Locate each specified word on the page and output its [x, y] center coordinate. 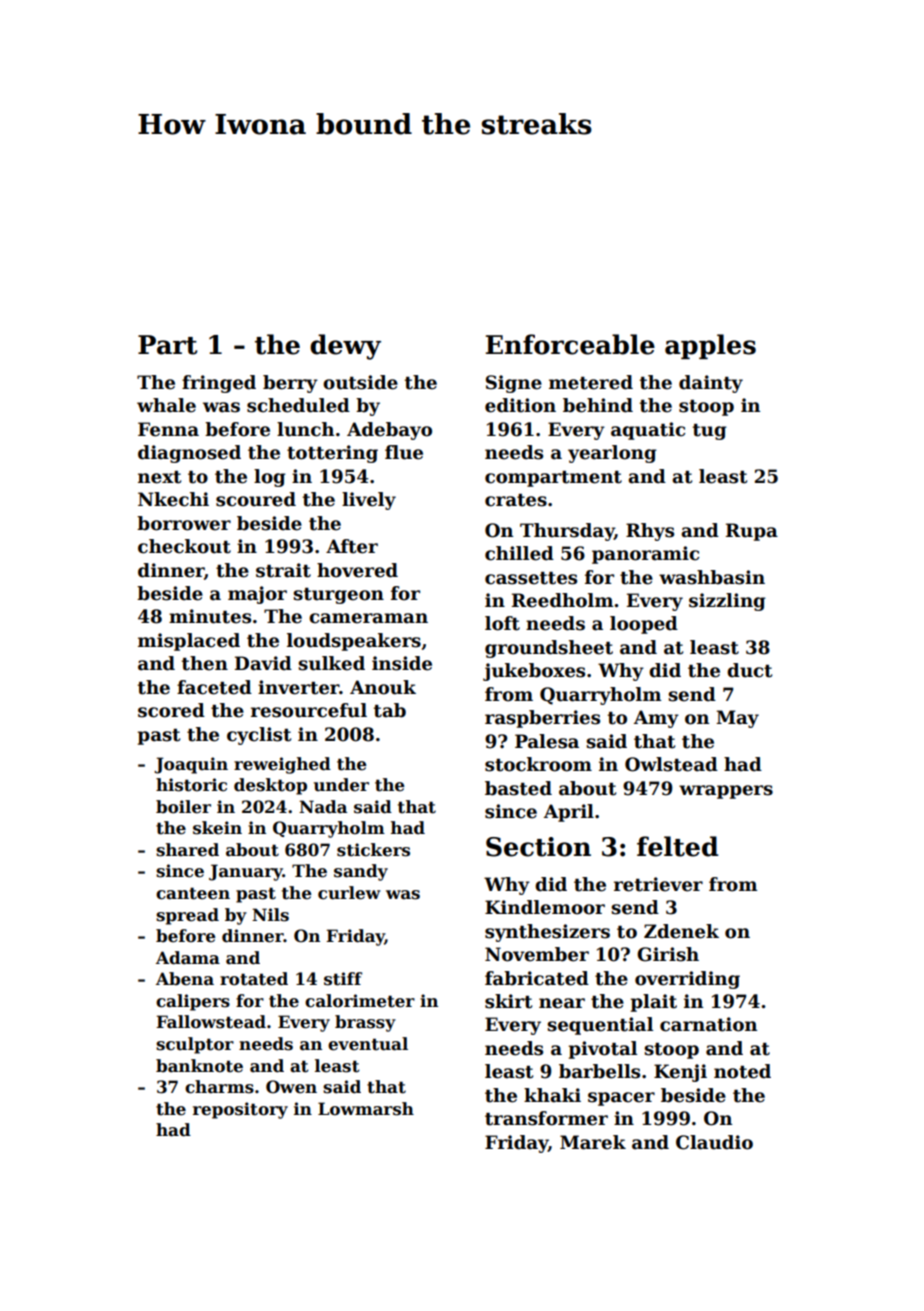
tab [390, 710]
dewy [345, 347]
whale [166, 405]
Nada [323, 807]
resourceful [309, 710]
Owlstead [671, 764]
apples [710, 346]
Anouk [383, 687]
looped [644, 625]
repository [240, 1110]
